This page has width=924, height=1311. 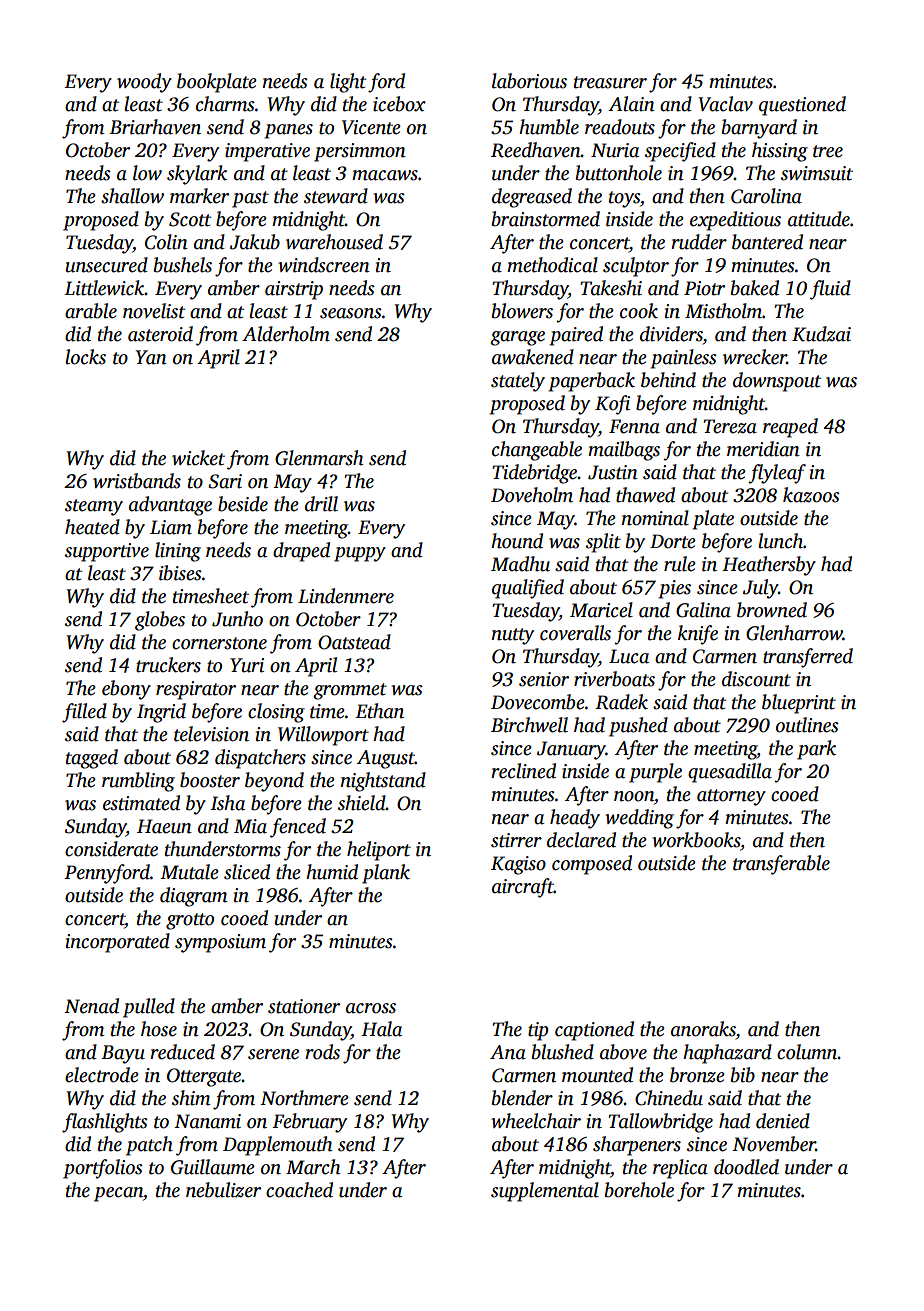 I want to click on treasurer, so click(x=610, y=82).
